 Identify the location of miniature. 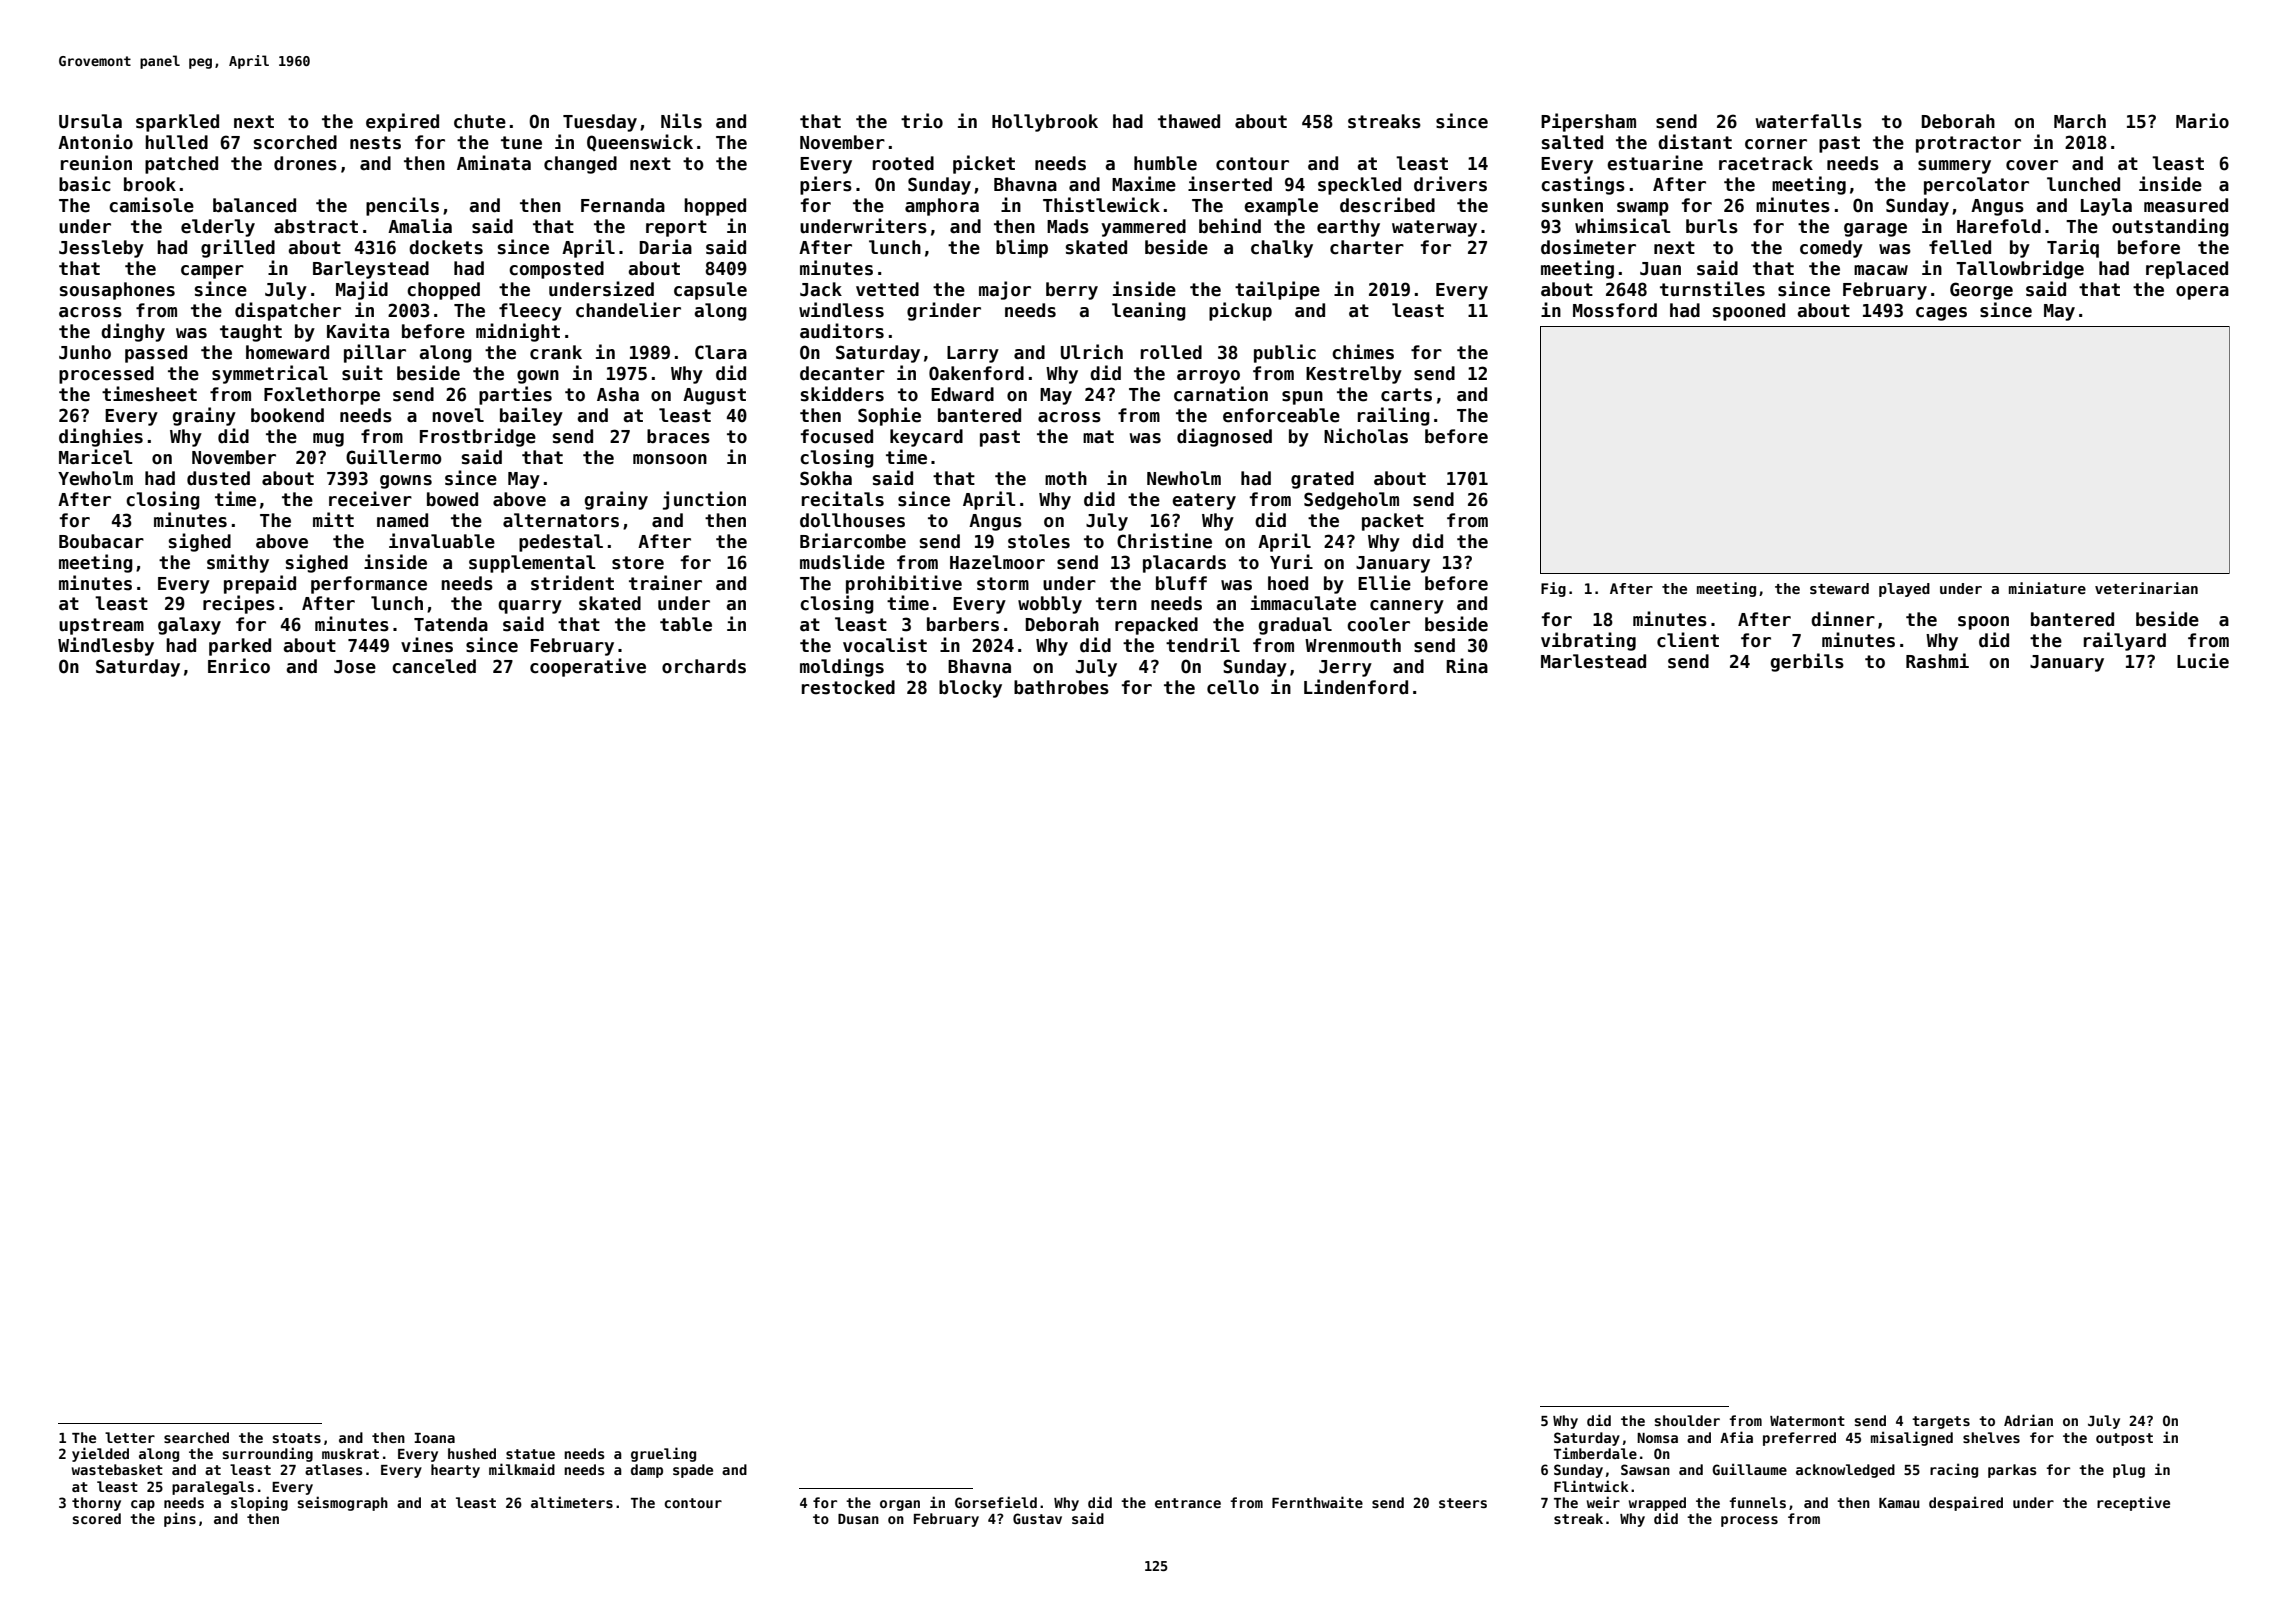
(2047, 588).
